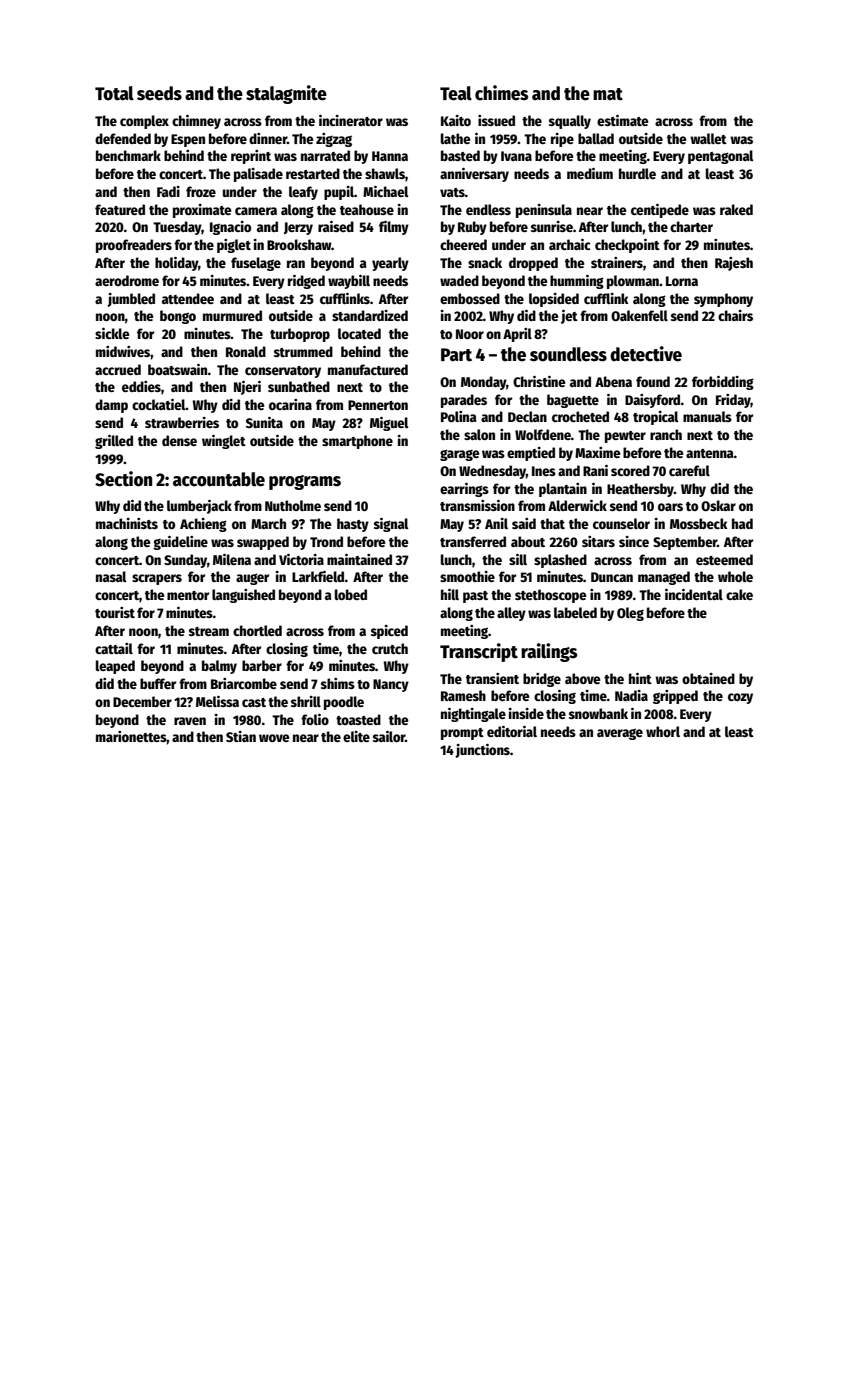 This image has height=1400, width=849. I want to click on maintained, so click(359, 559).
